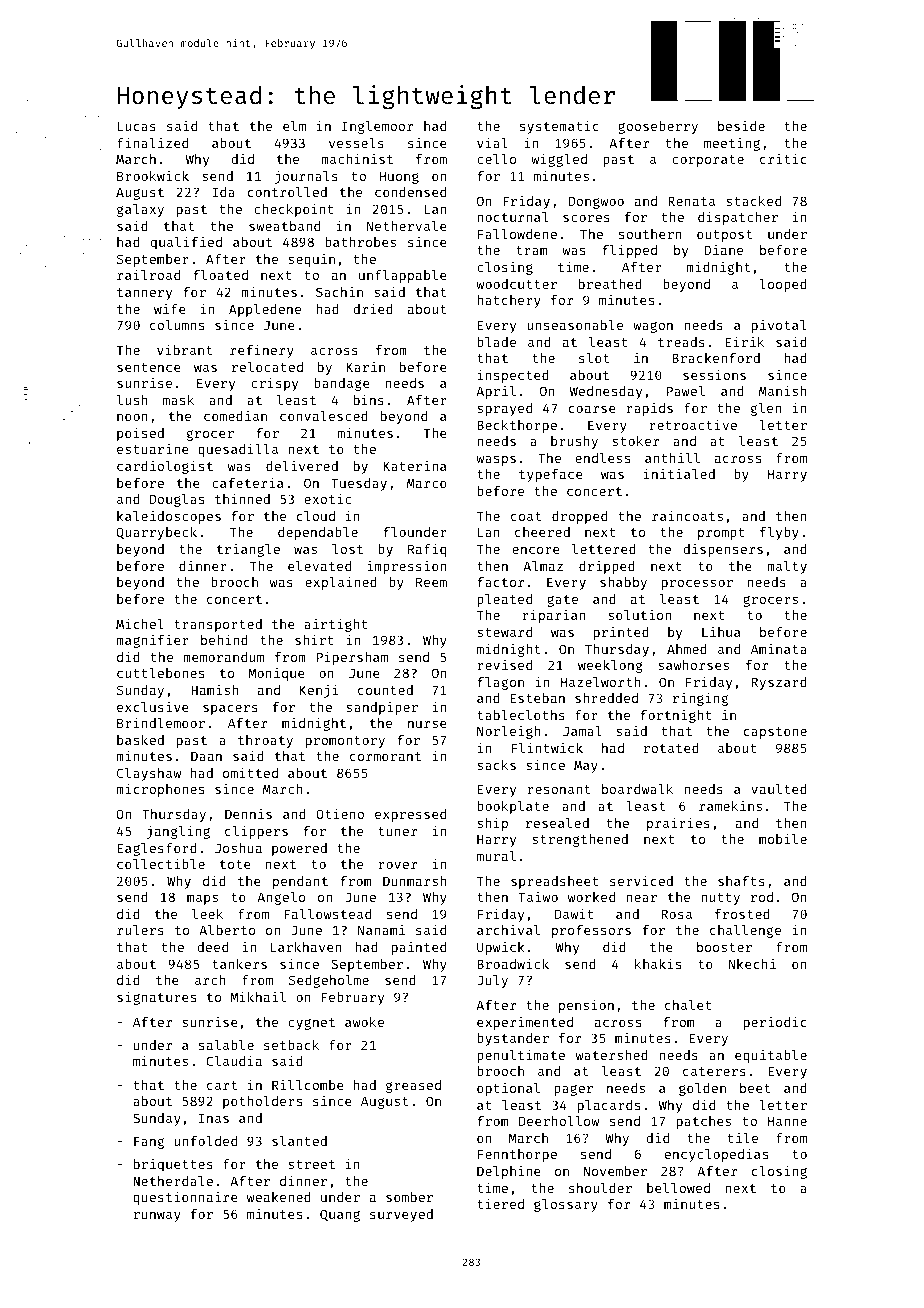 The width and height of the page is (924, 1308). Describe the element at coordinates (525, 1023) in the page. I see `experimented` at that location.
